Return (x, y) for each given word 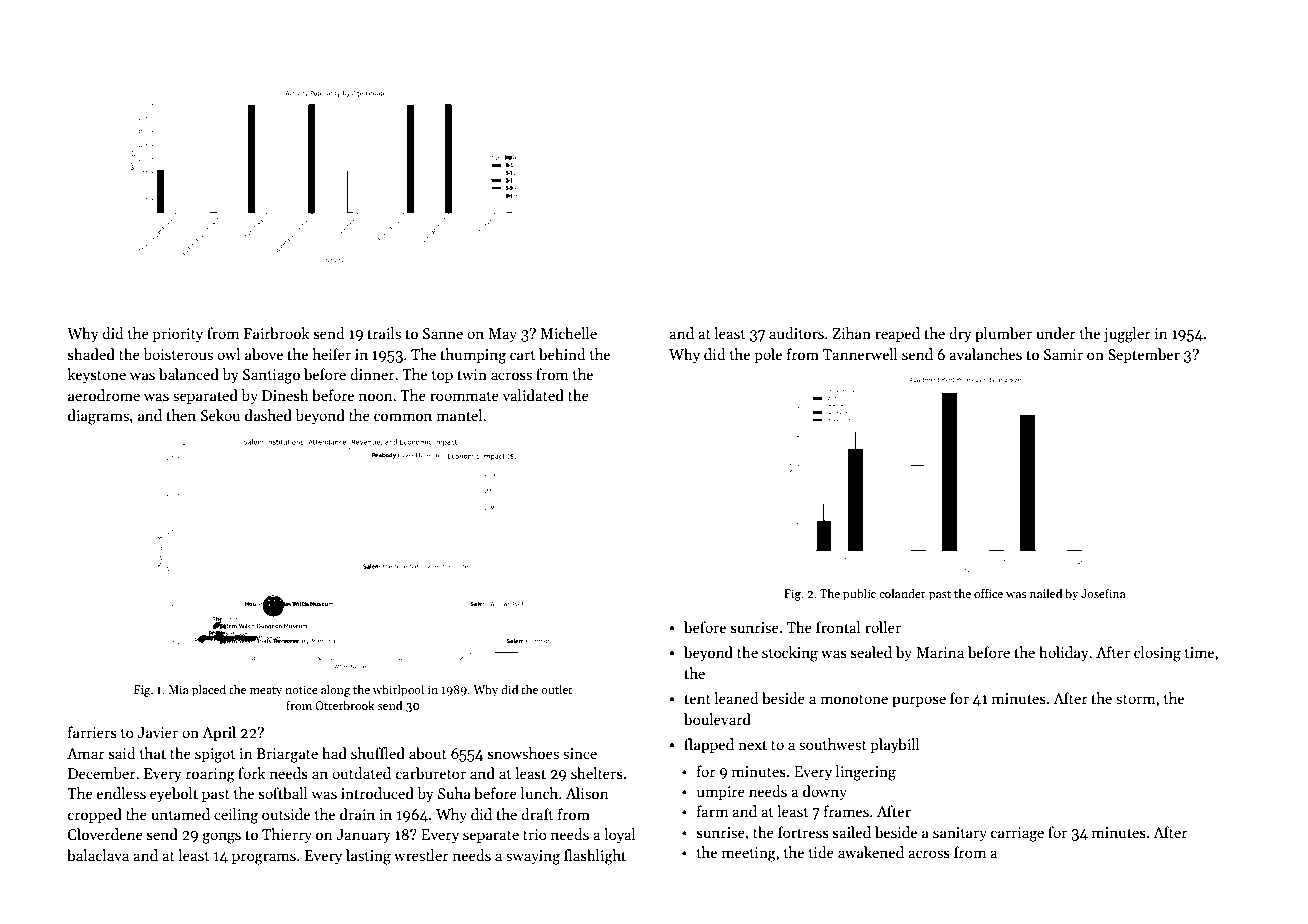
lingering (866, 773)
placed (209, 690)
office (988, 593)
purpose (919, 701)
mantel (459, 415)
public (859, 594)
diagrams (98, 417)
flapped (709, 745)
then (181, 415)
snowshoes (523, 753)
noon (376, 397)
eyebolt (174, 794)
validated (533, 395)
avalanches (985, 354)
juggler (1127, 335)
